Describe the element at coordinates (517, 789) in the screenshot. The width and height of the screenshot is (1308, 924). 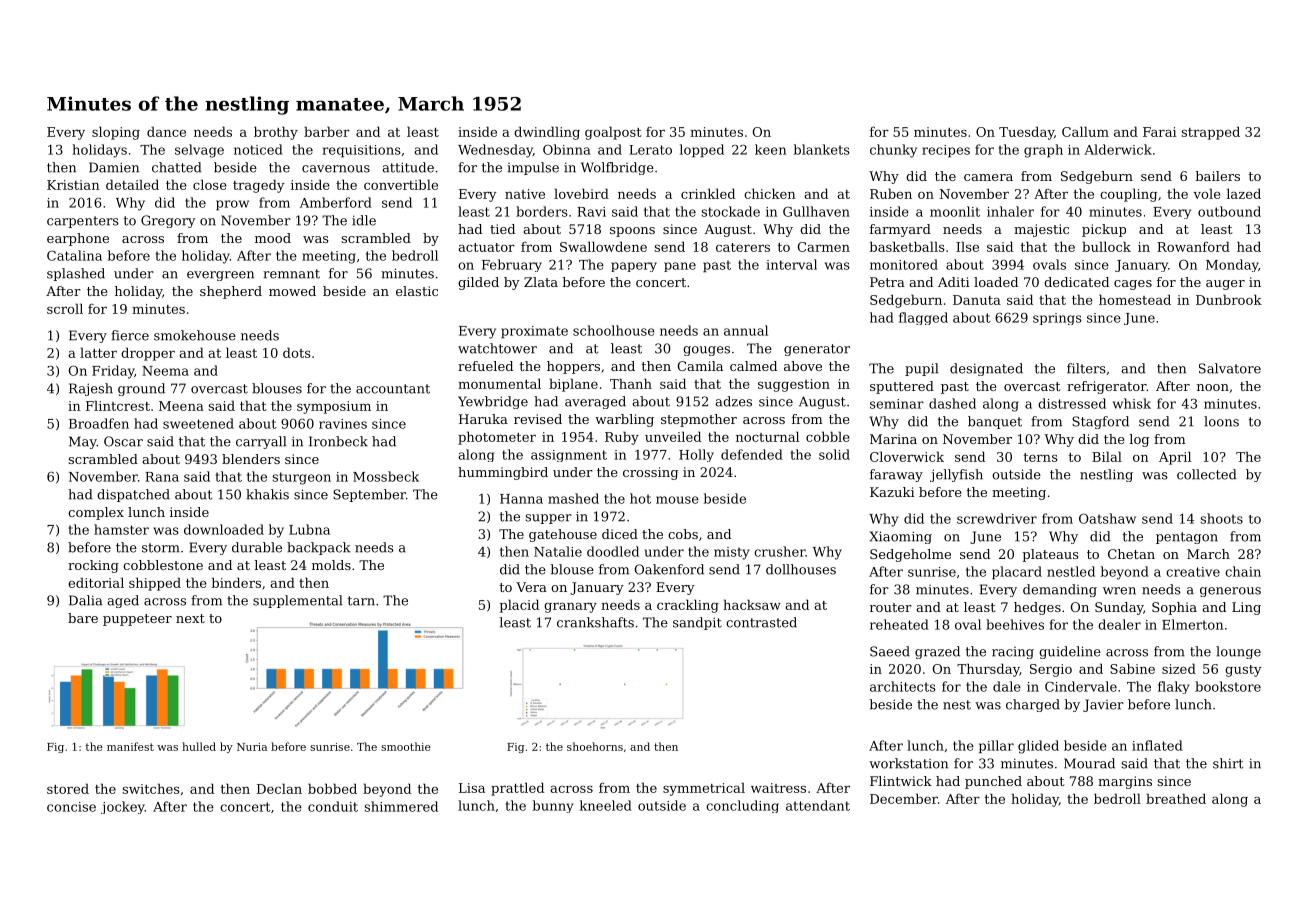
I see `prattled` at that location.
